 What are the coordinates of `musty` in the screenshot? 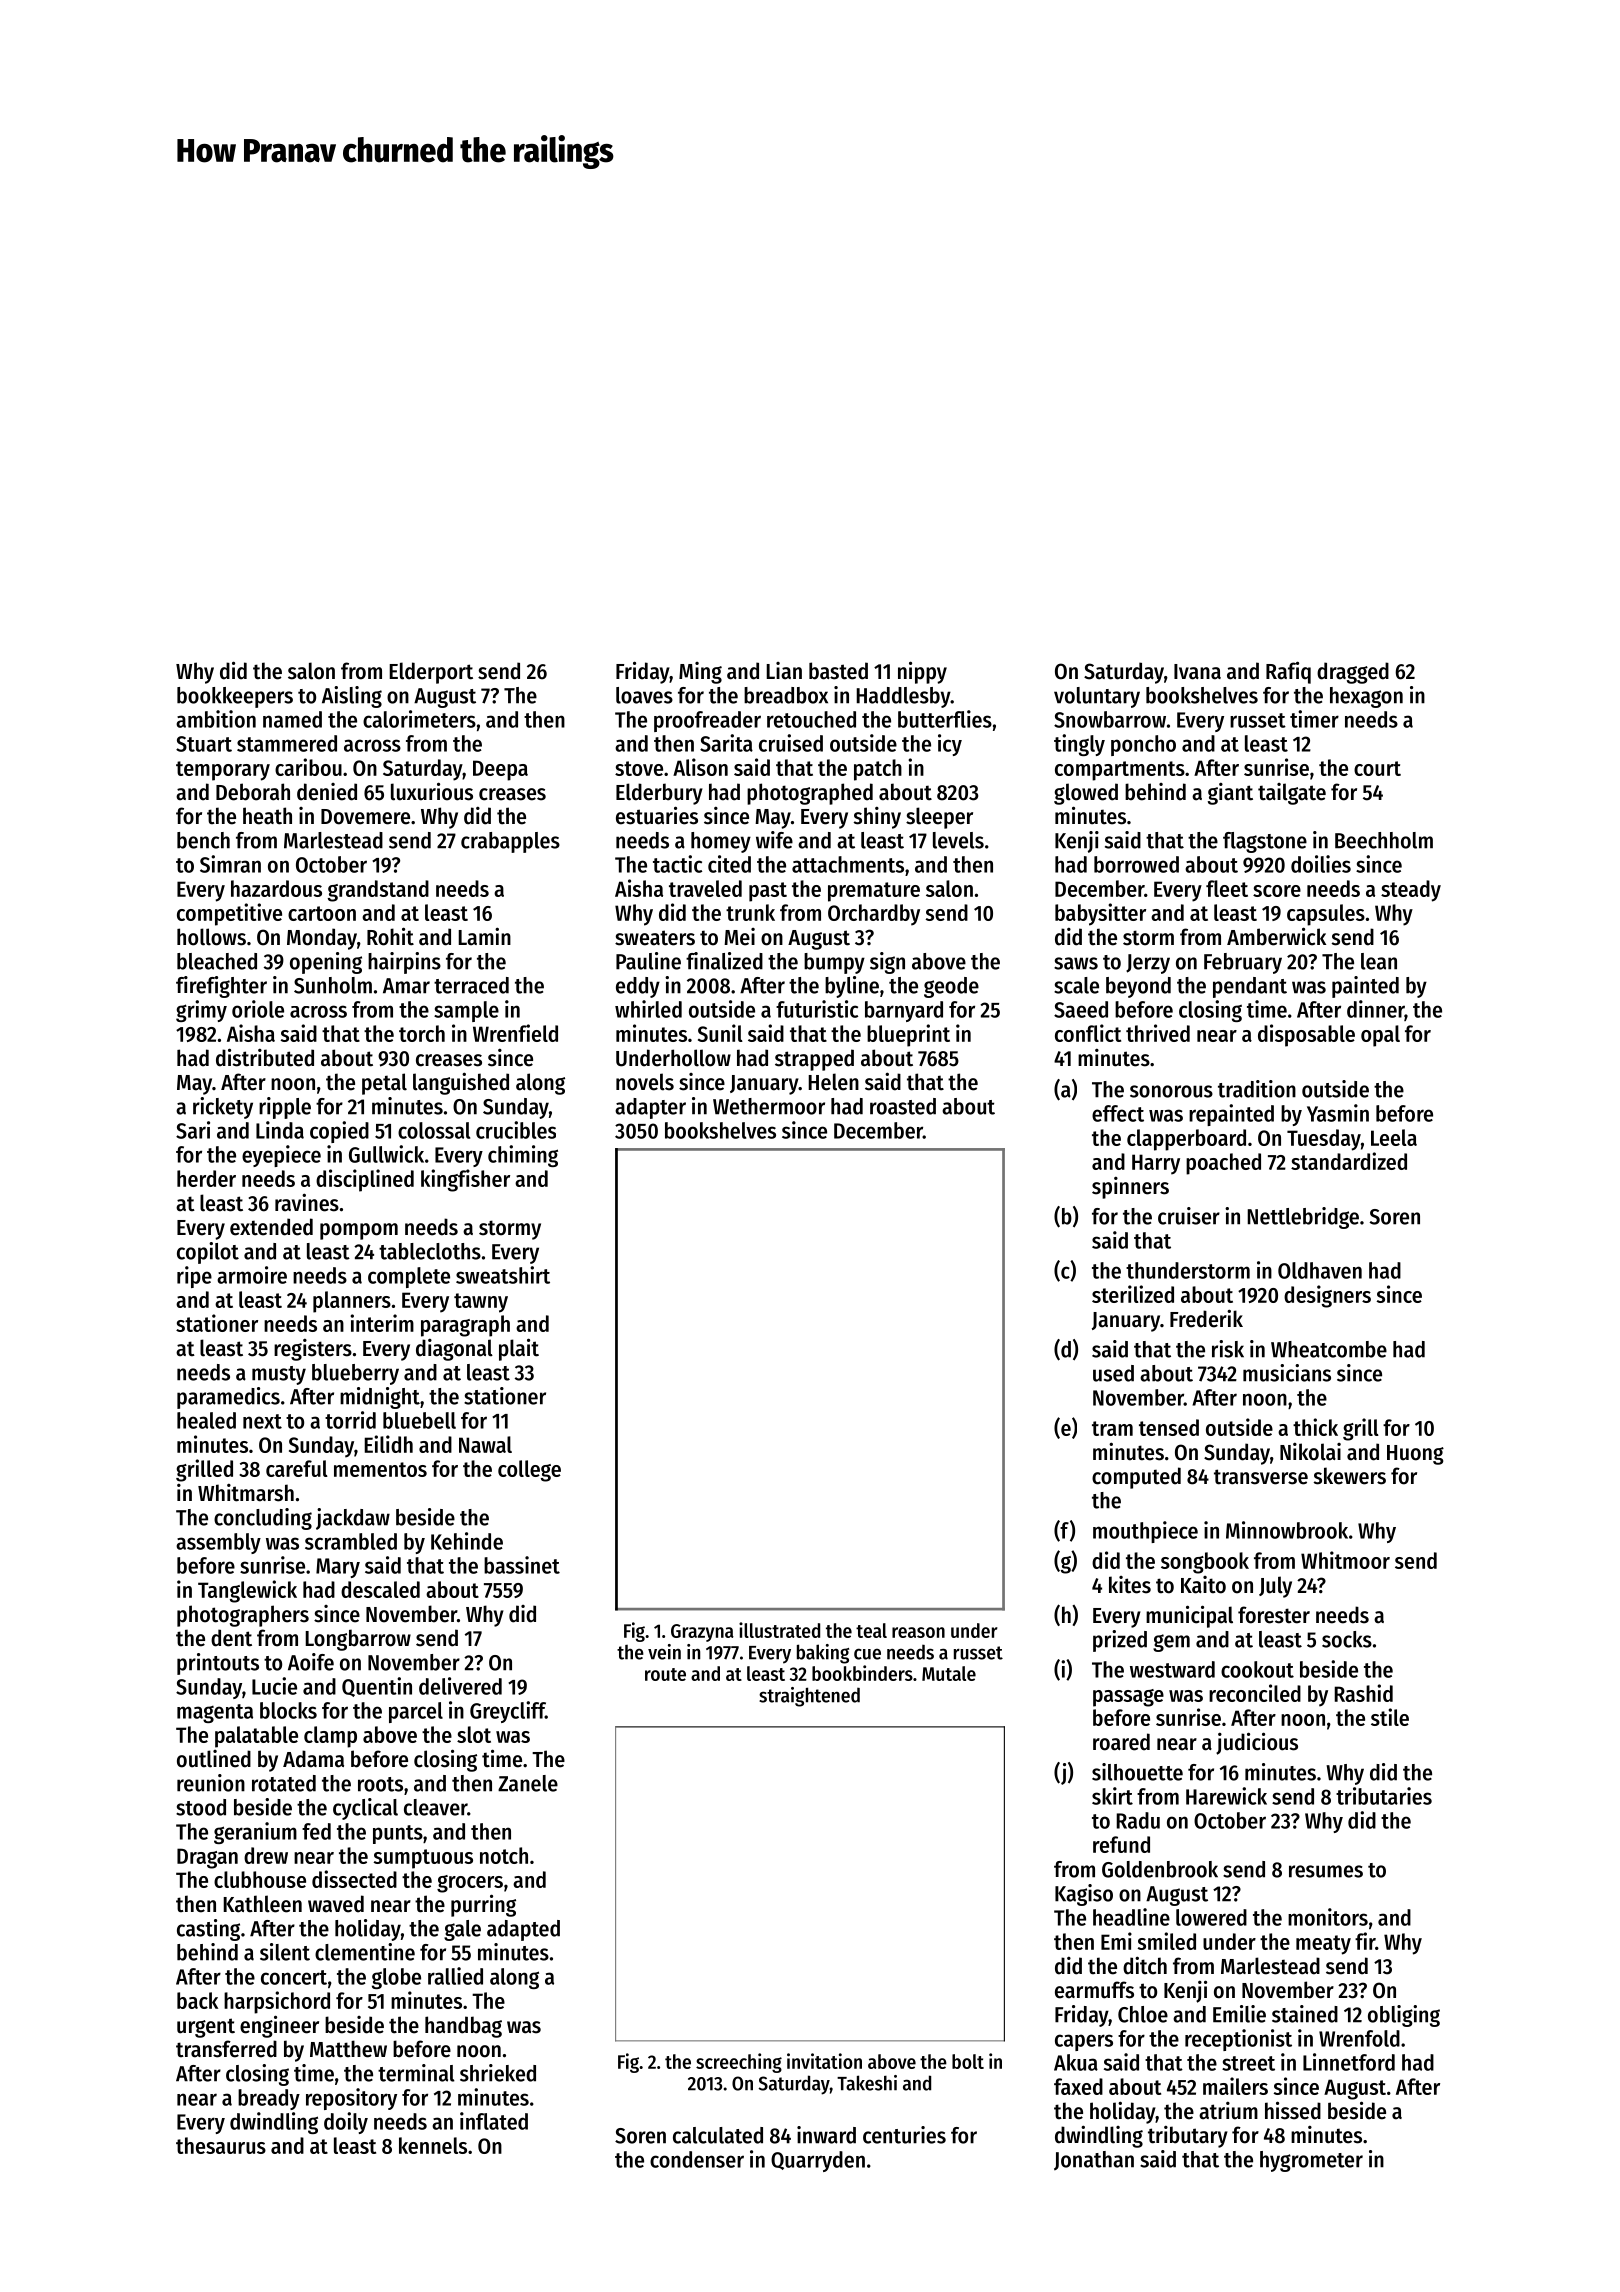 It's located at (279, 1375).
